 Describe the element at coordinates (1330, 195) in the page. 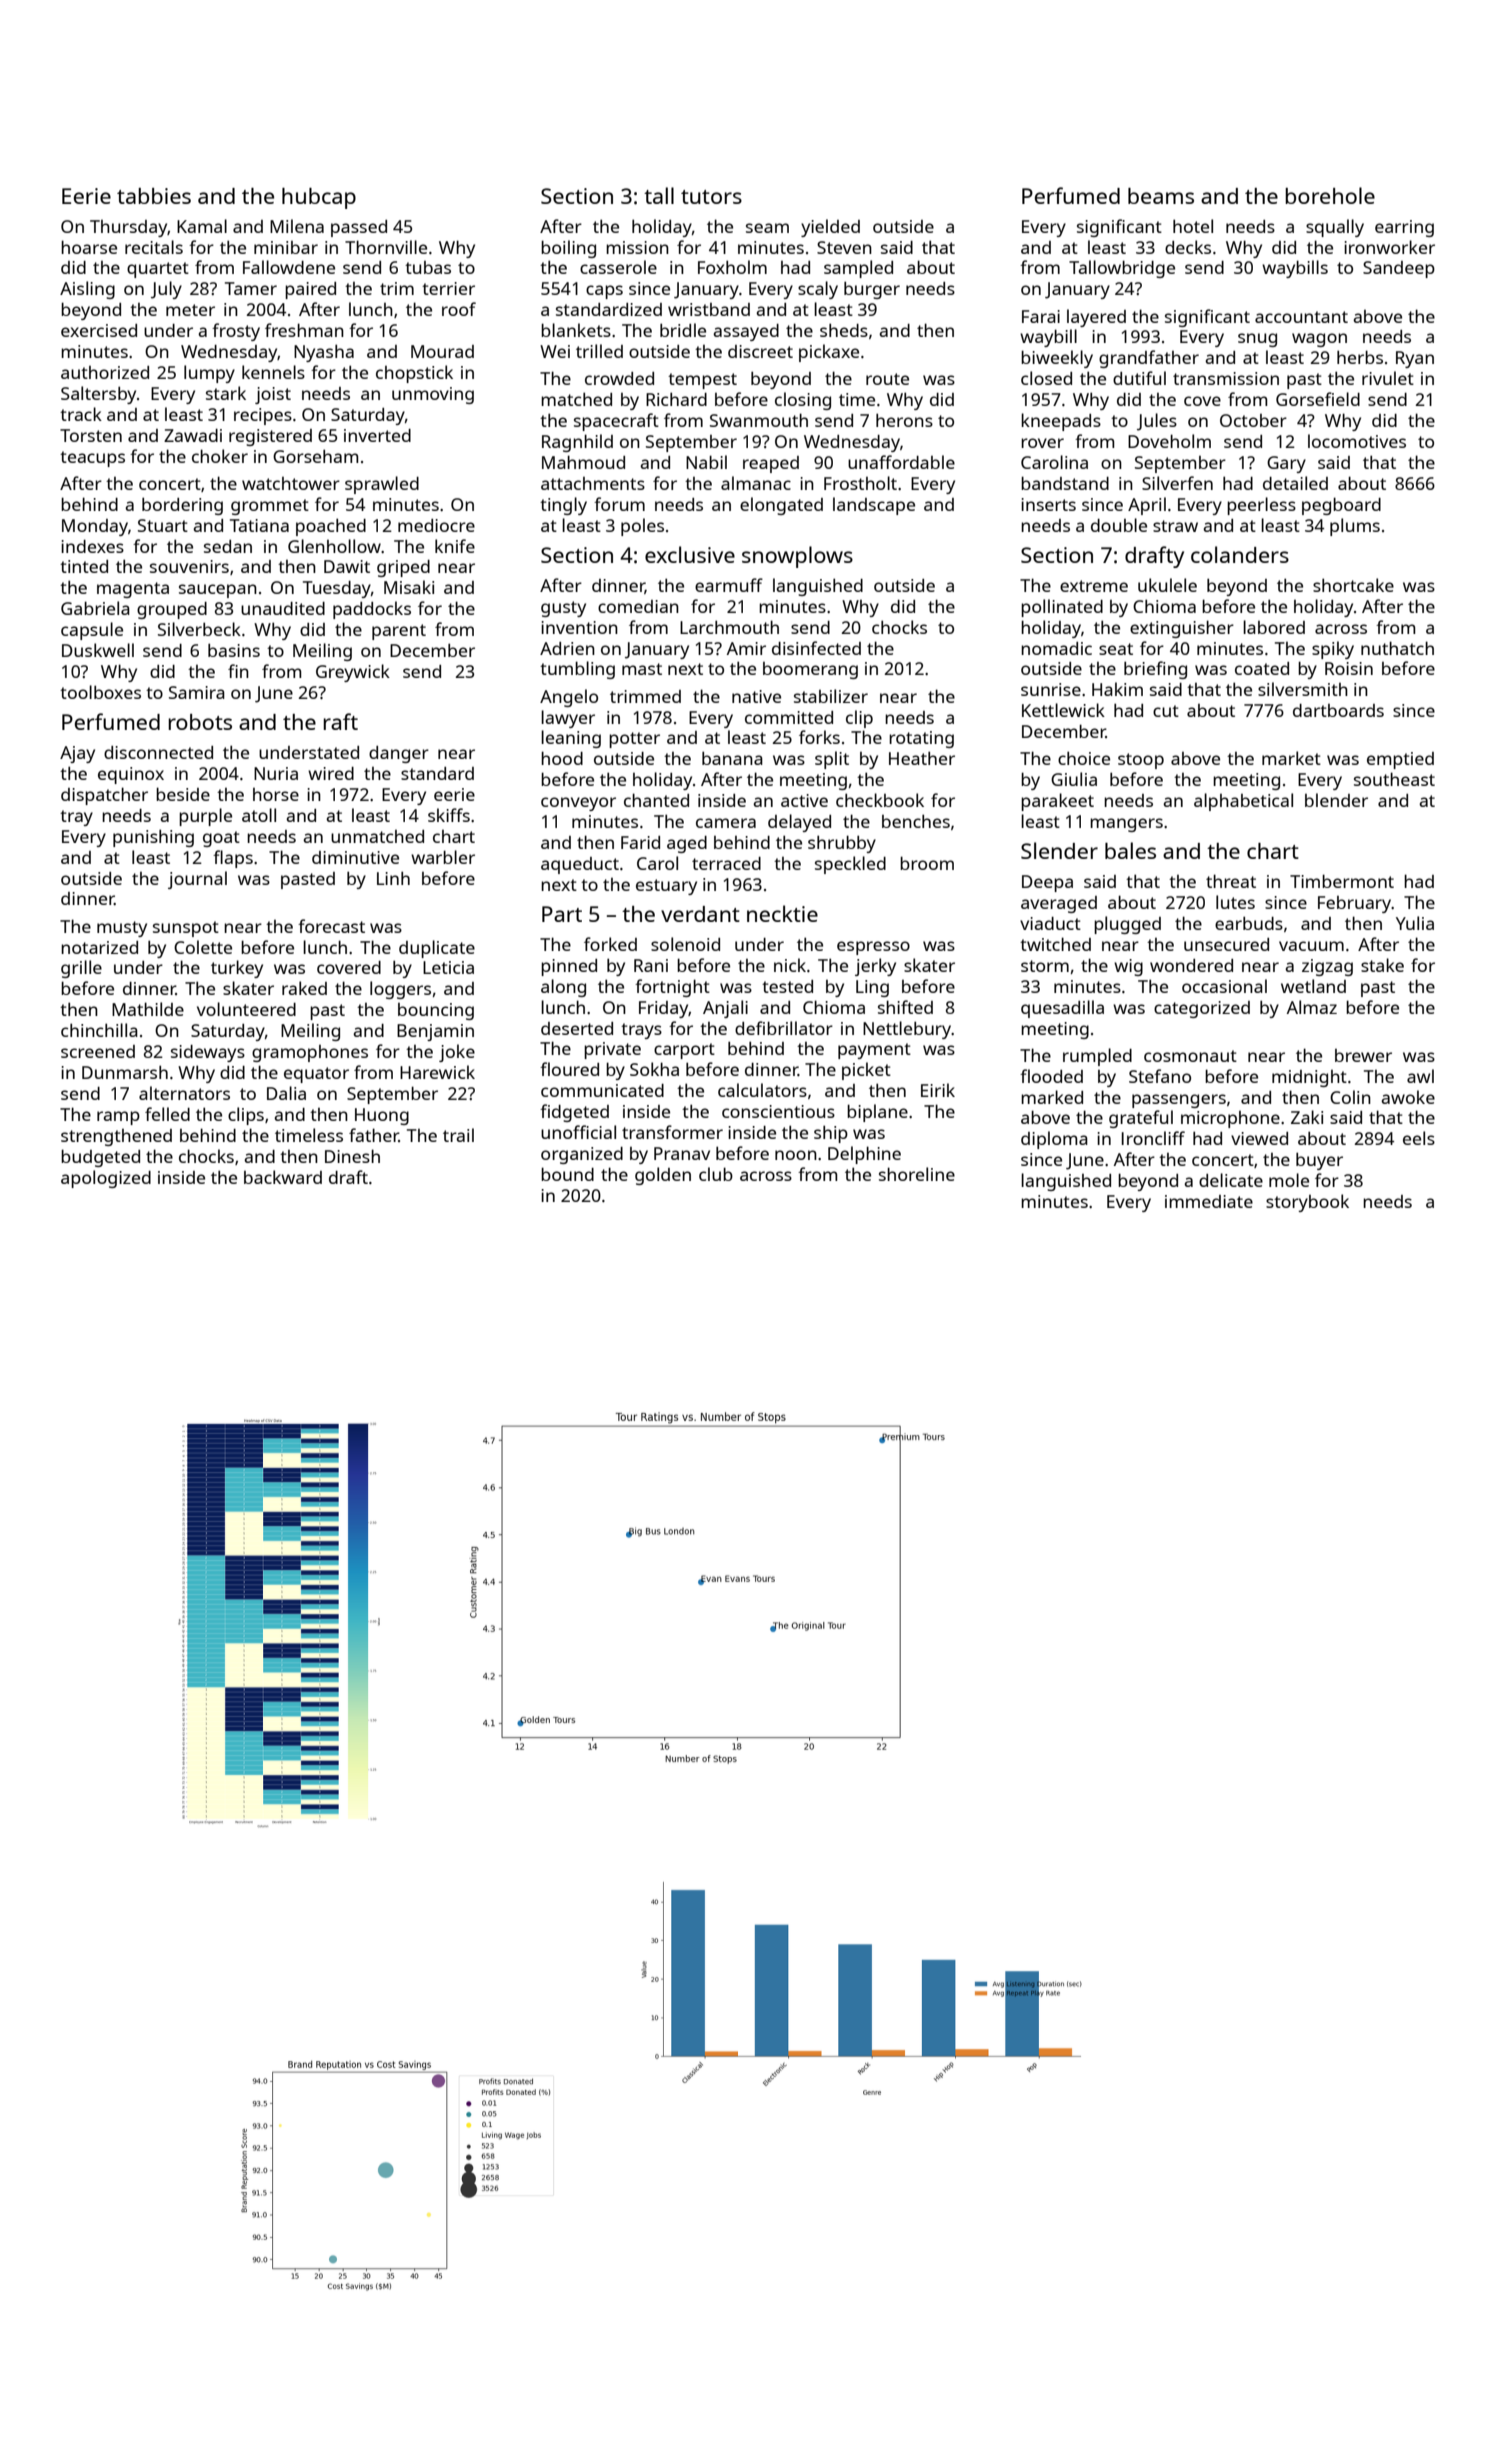

I see `borehole` at that location.
